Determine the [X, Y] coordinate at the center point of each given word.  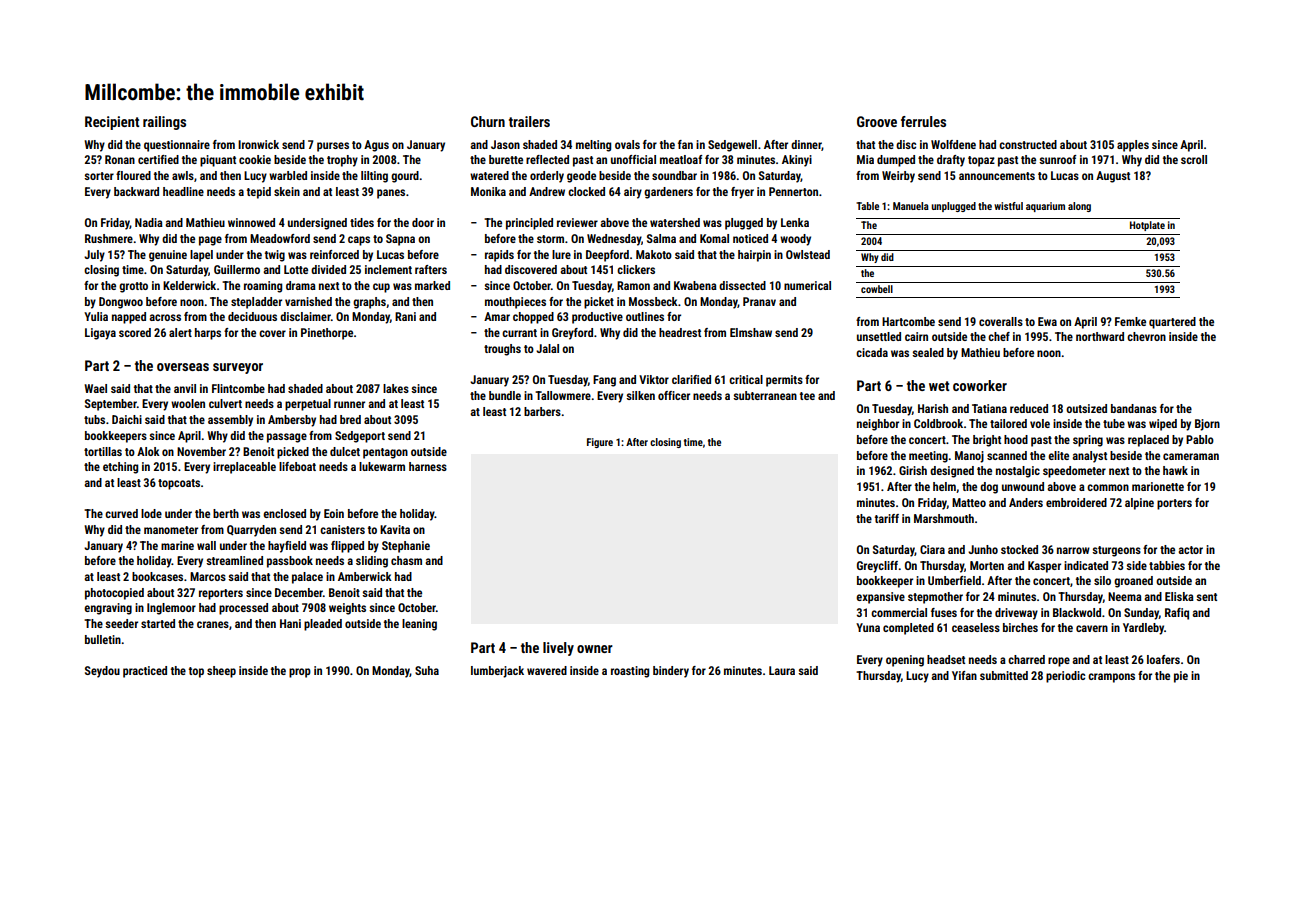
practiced [145, 672]
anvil [185, 388]
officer [674, 395]
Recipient [112, 123]
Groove [877, 121]
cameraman [1191, 456]
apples [1133, 146]
